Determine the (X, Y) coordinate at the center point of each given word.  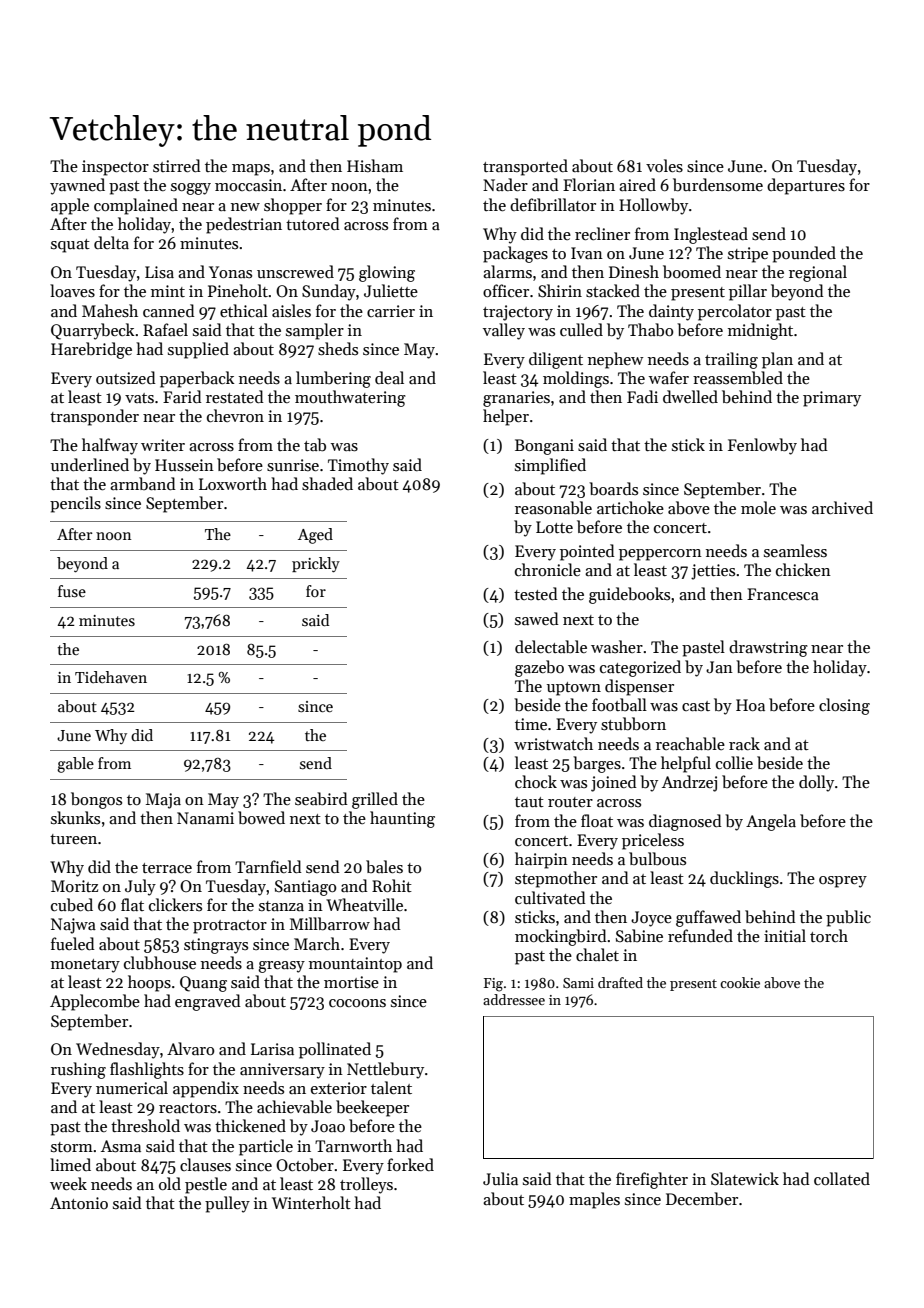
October (305, 1164)
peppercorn (660, 555)
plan (777, 360)
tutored (313, 223)
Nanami (205, 818)
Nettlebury (385, 1070)
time (531, 724)
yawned (77, 186)
